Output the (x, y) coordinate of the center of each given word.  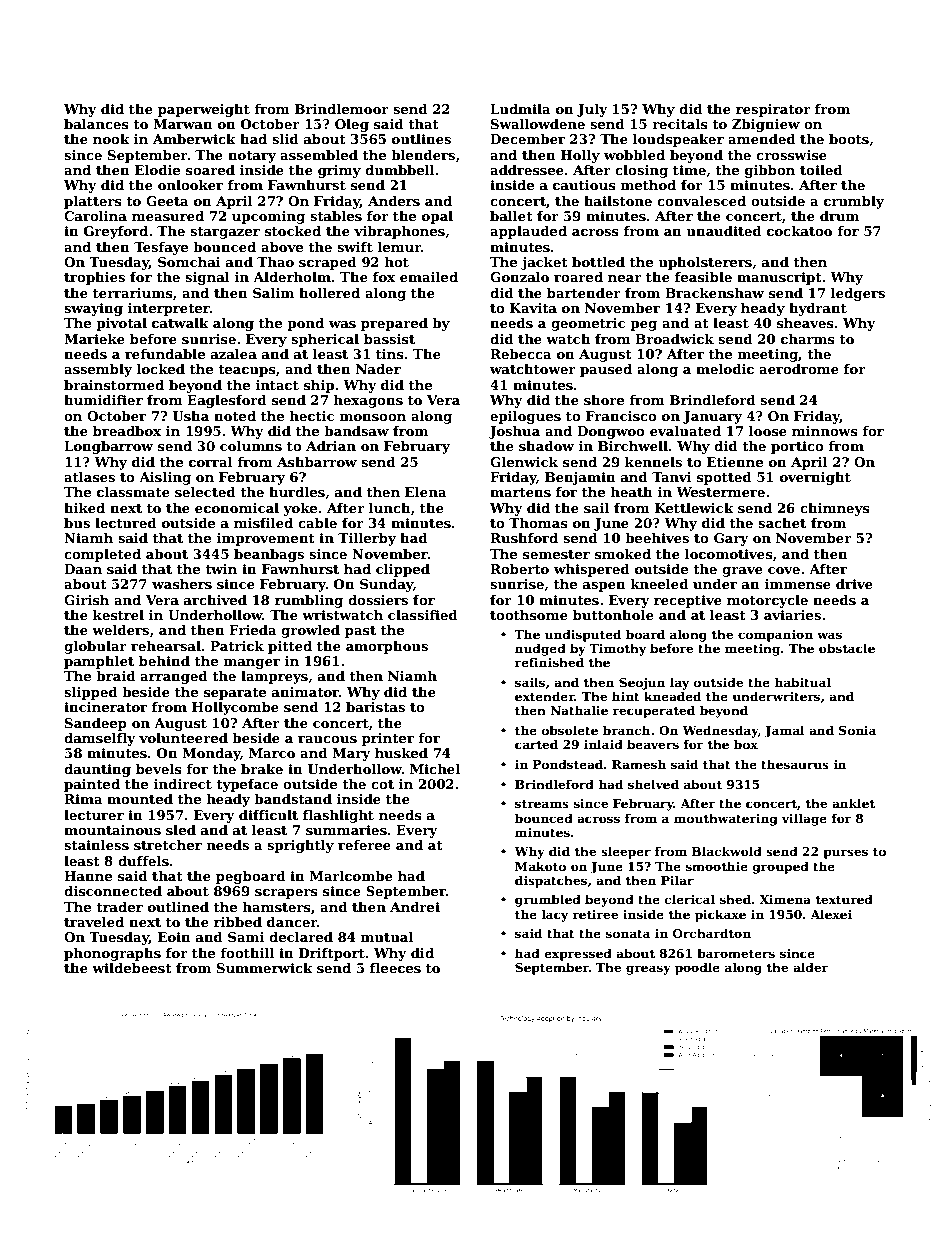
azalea (234, 354)
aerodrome (799, 369)
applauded (528, 232)
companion (775, 636)
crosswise (791, 155)
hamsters (277, 907)
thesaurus (795, 764)
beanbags (269, 555)
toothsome (529, 615)
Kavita (533, 308)
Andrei (415, 907)
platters (93, 202)
